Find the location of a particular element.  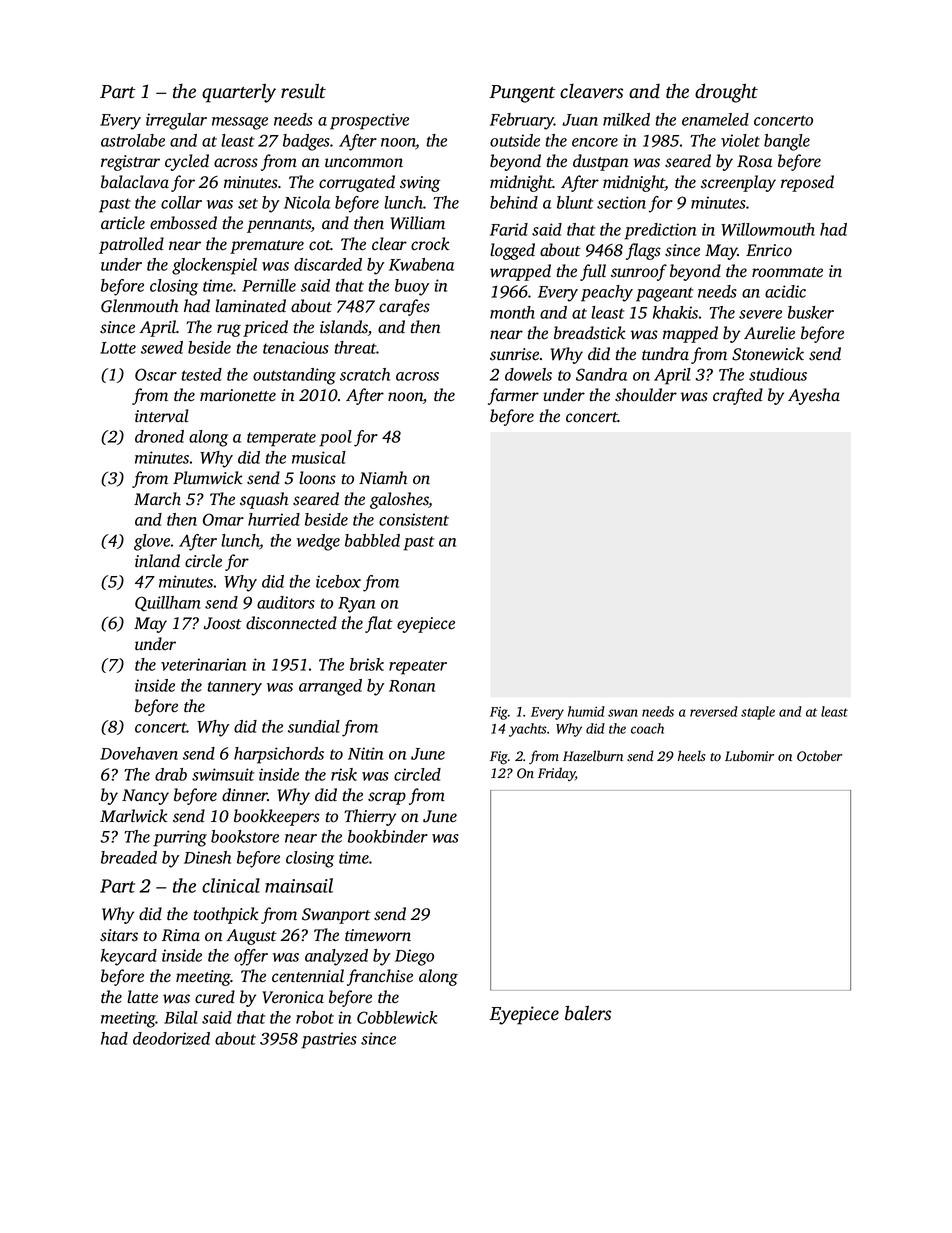

Ronan is located at coordinates (412, 686).
